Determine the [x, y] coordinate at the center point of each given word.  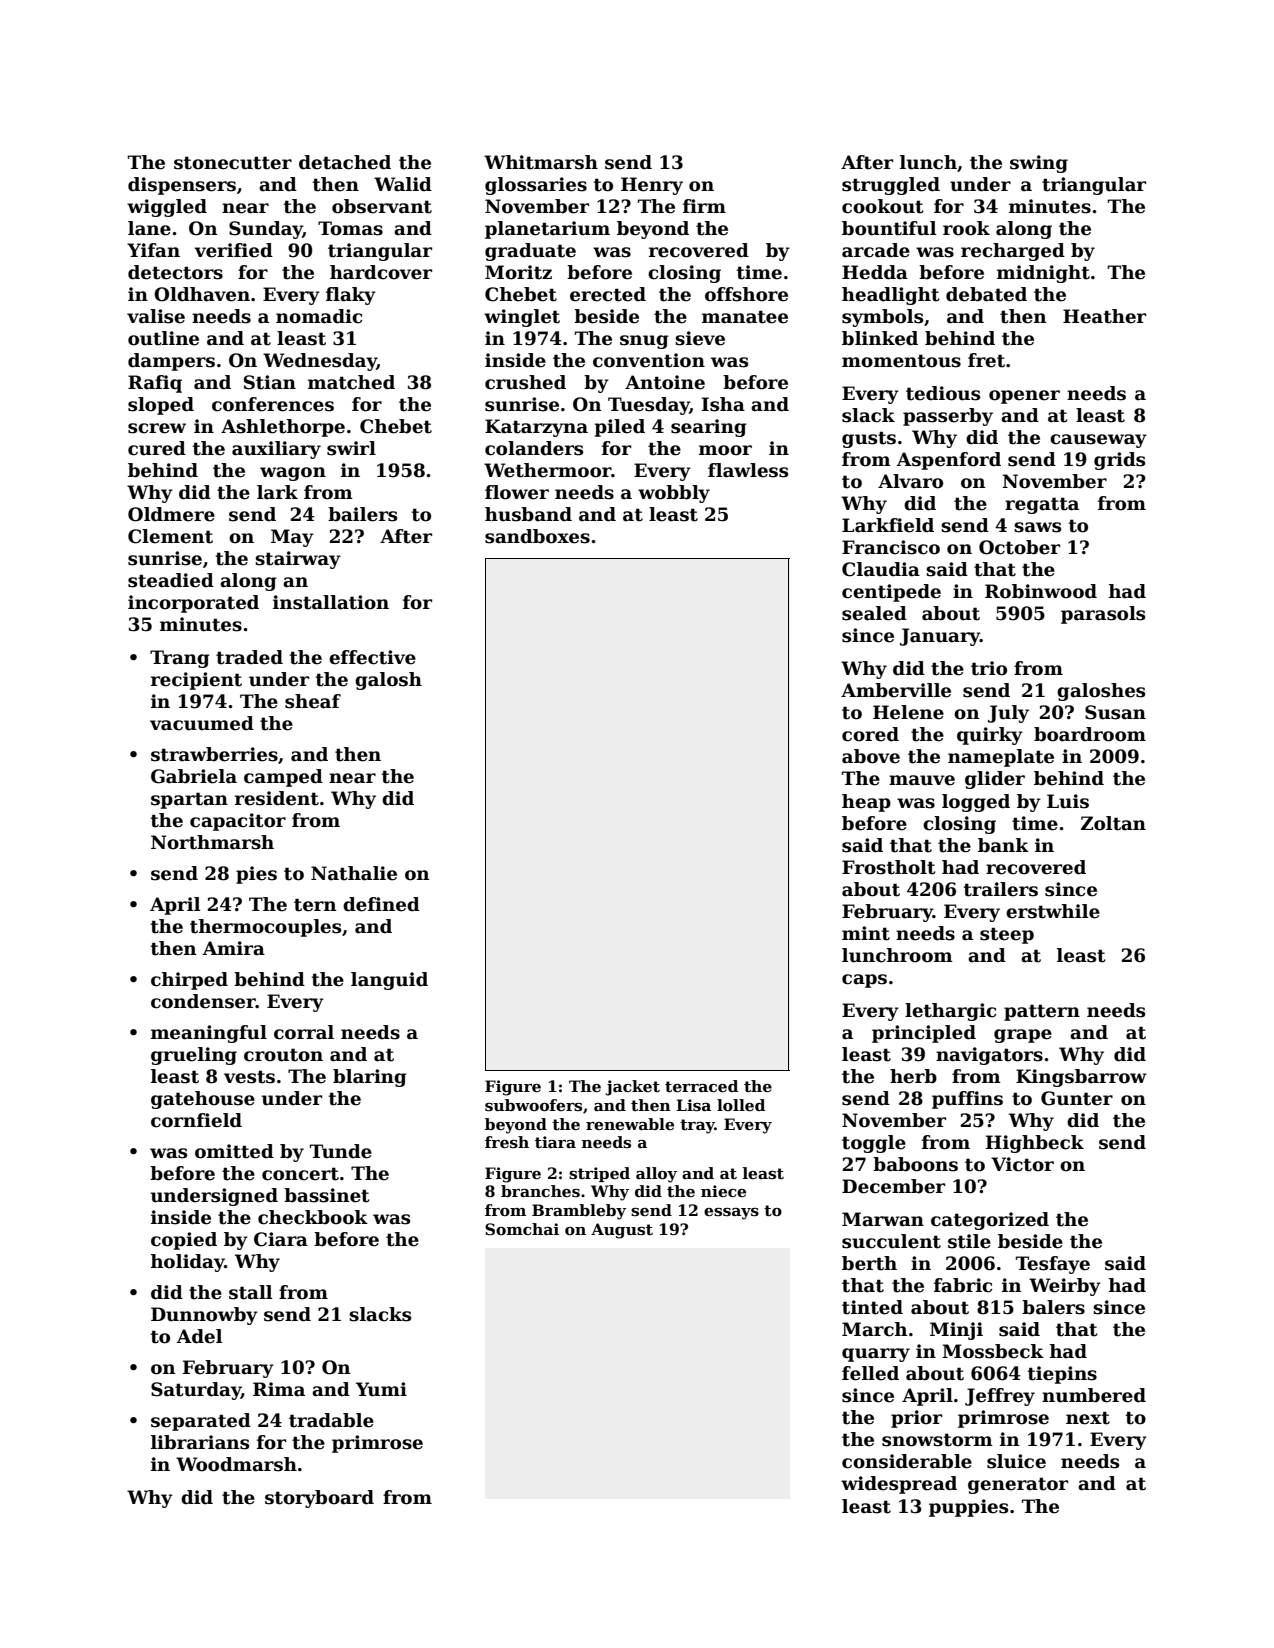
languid [389, 981]
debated [986, 294]
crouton [283, 1055]
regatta [1042, 505]
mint [866, 933]
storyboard [319, 1499]
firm [704, 206]
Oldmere [171, 514]
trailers [1001, 889]
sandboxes [537, 536]
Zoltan [1113, 823]
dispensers [182, 186]
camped [283, 778]
